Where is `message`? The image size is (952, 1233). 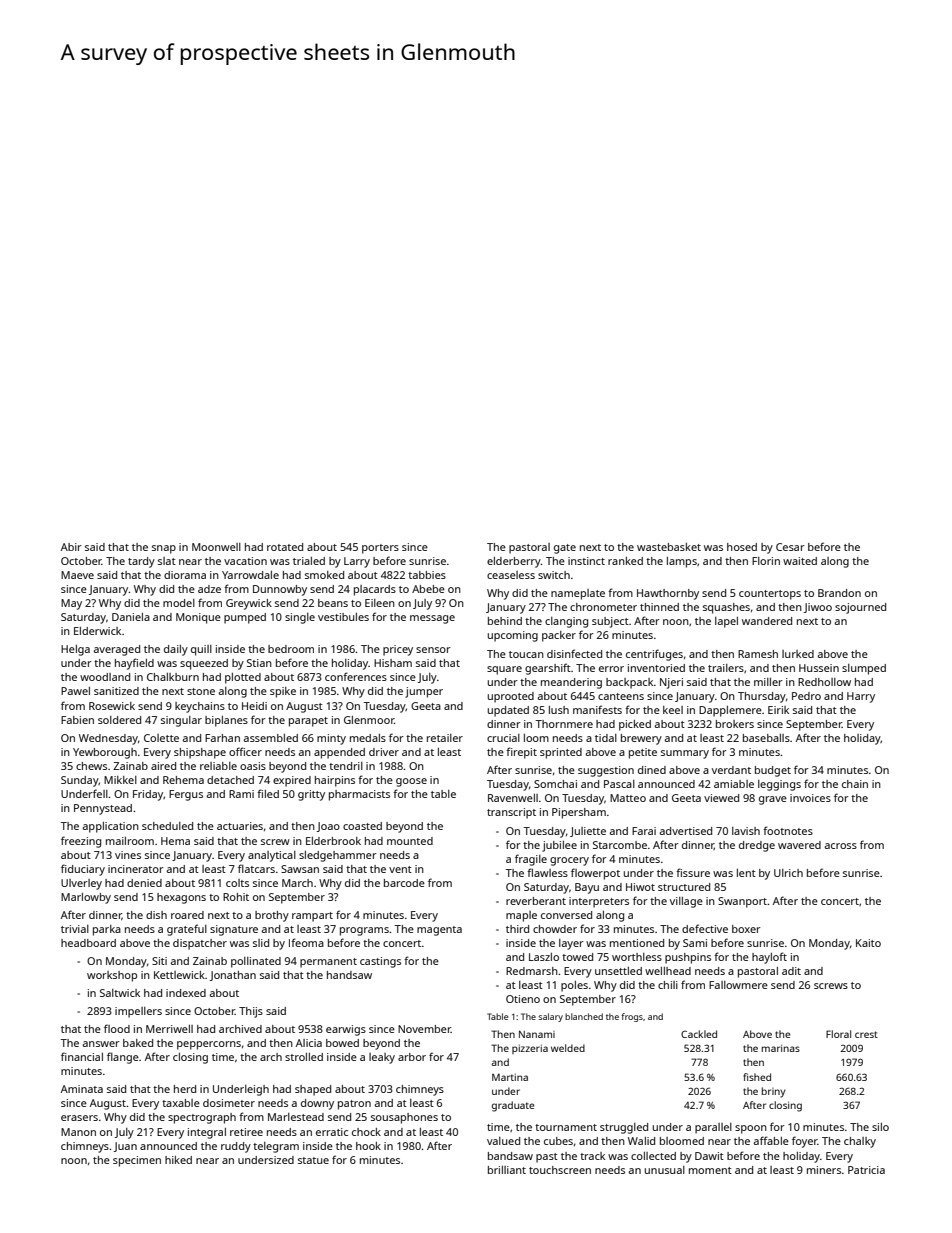 message is located at coordinates (432, 619).
